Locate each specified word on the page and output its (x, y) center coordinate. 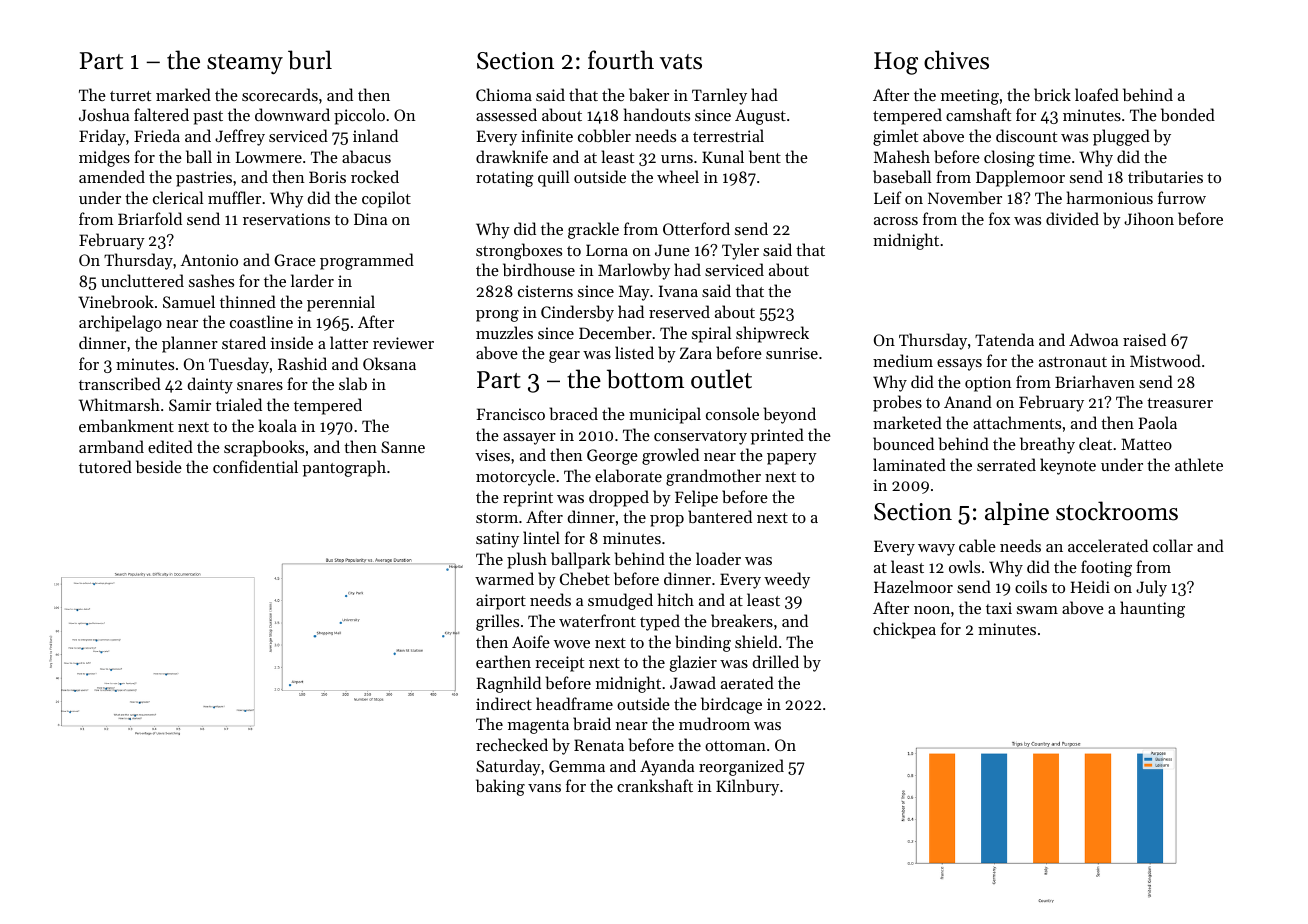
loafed (1097, 94)
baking (500, 787)
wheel (678, 176)
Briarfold (150, 218)
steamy (245, 64)
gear (564, 357)
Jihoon (1149, 218)
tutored (105, 466)
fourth (621, 60)
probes (897, 403)
